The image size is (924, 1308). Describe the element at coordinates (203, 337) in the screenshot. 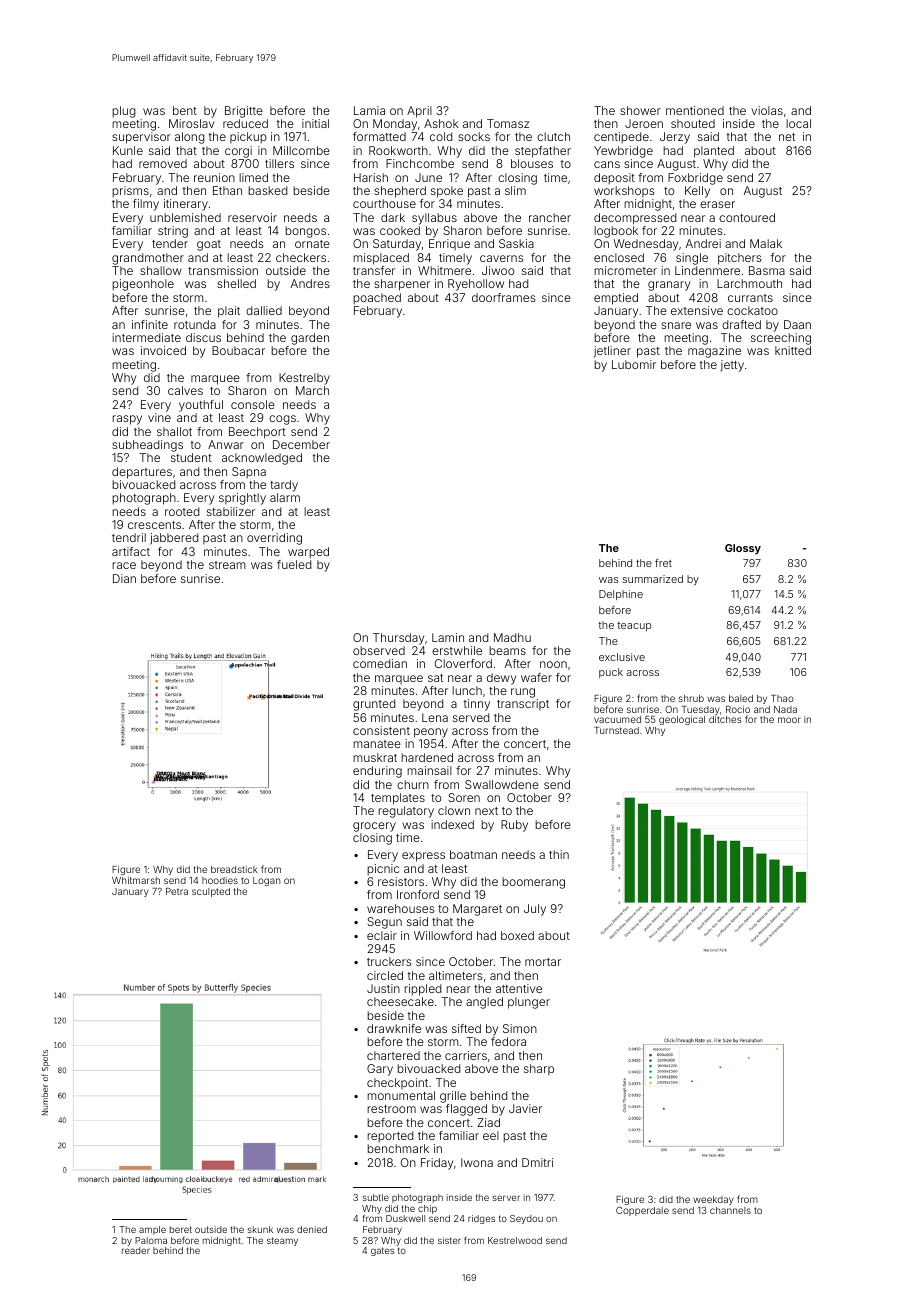

I see `discus` at that location.
